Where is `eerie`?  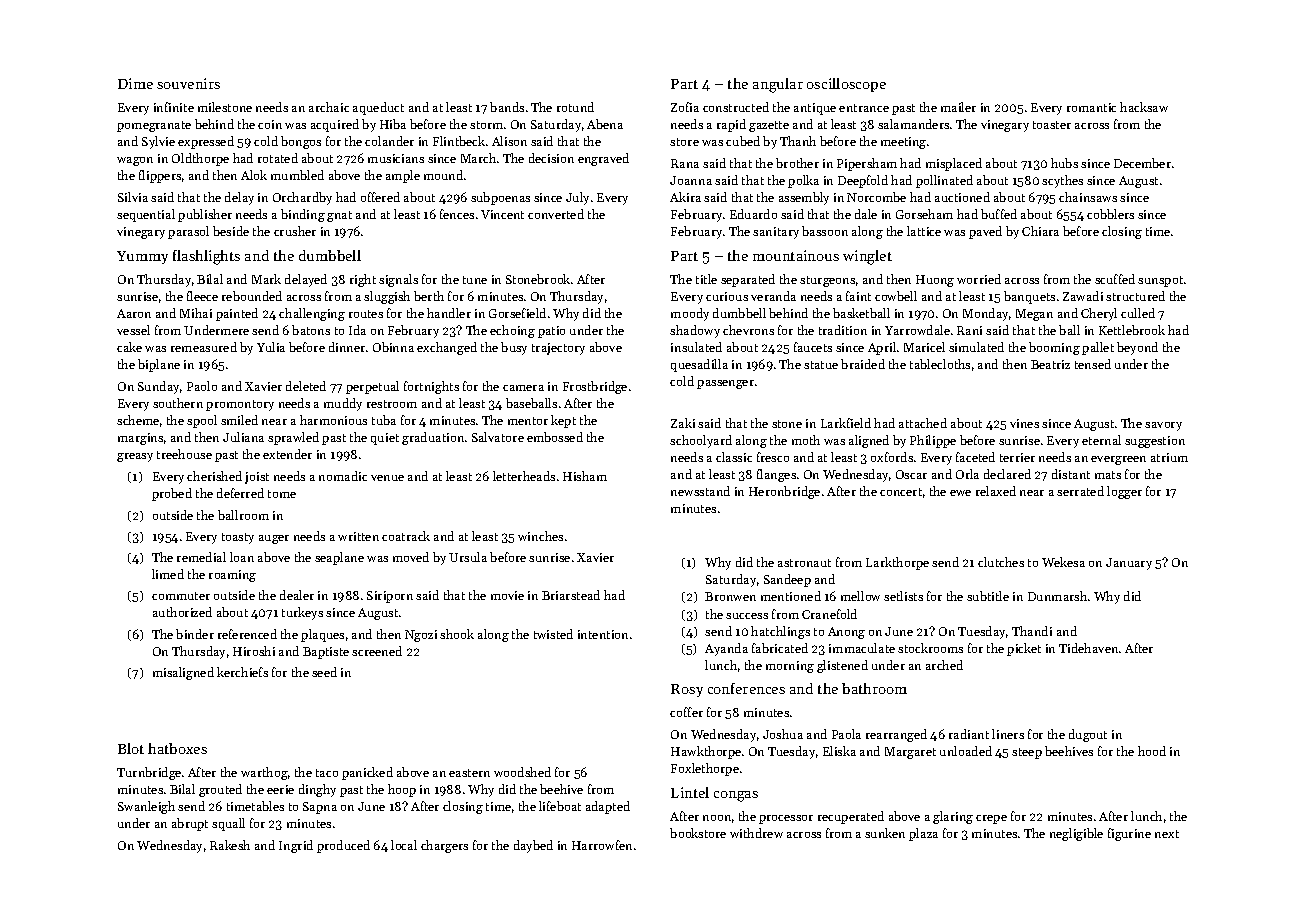 eerie is located at coordinates (280, 789).
